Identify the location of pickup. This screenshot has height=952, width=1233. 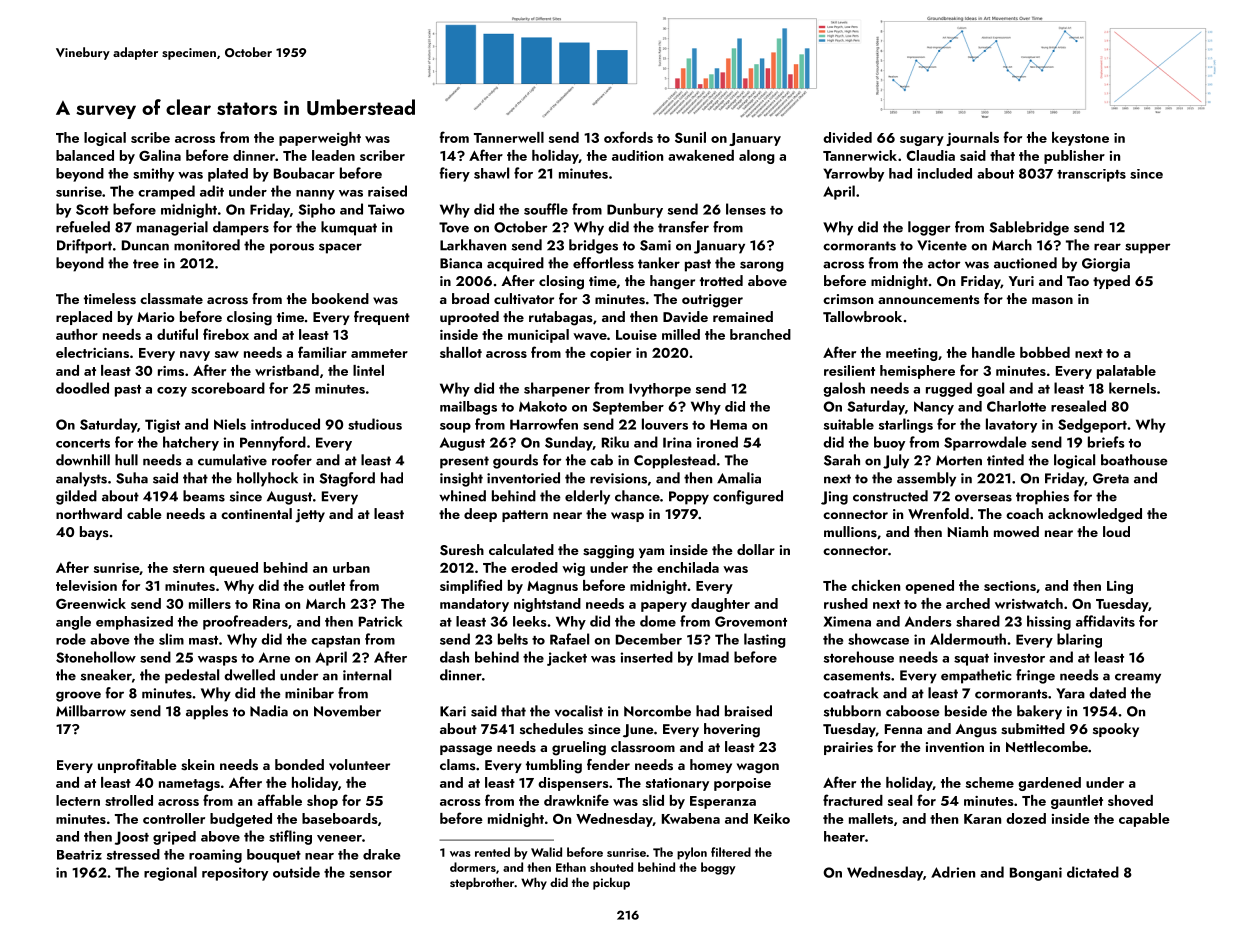
(611, 883).
